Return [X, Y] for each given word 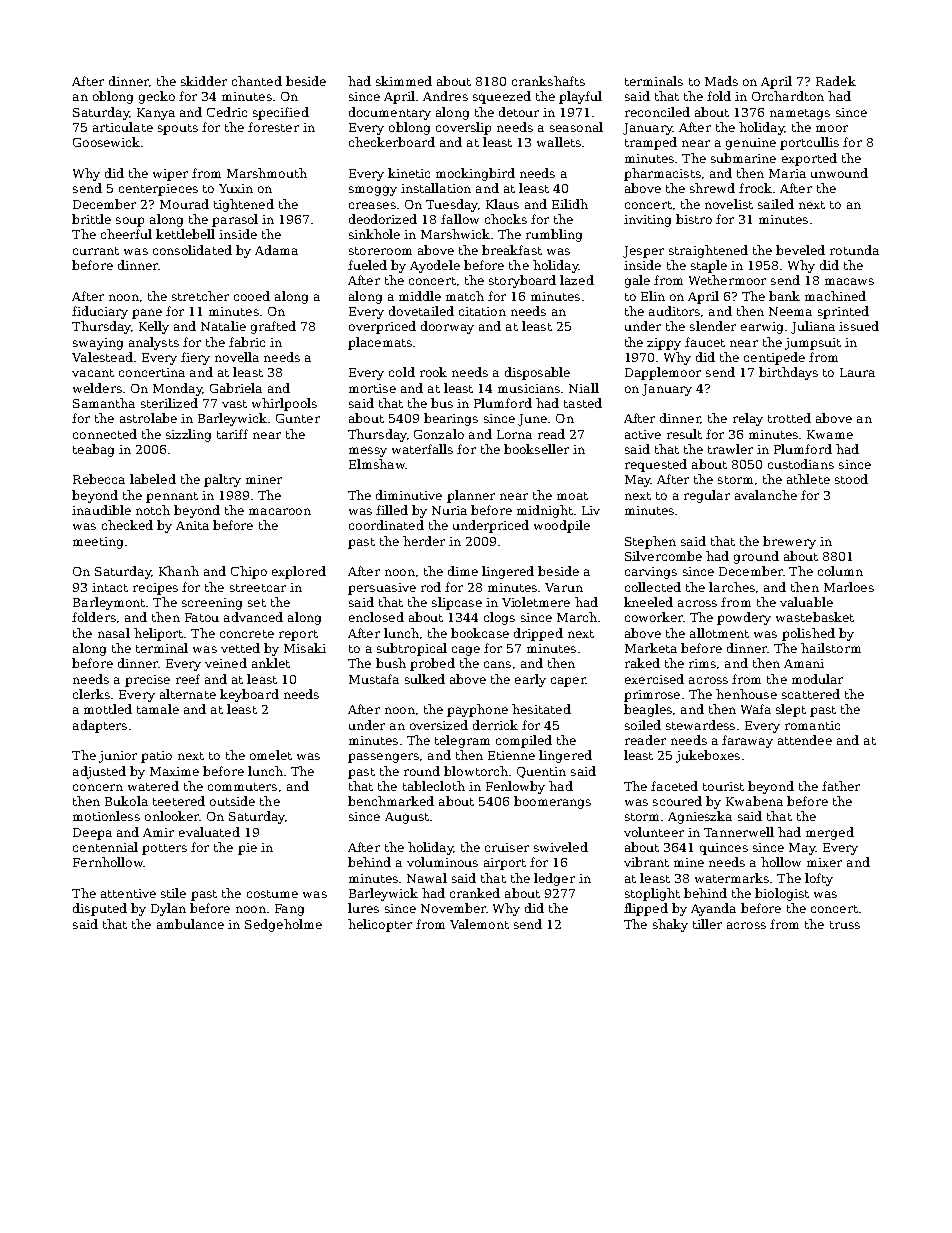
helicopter [380, 925]
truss [845, 925]
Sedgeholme [283, 925]
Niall [584, 388]
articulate [123, 127]
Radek [836, 81]
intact [110, 587]
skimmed [404, 81]
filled [392, 510]
